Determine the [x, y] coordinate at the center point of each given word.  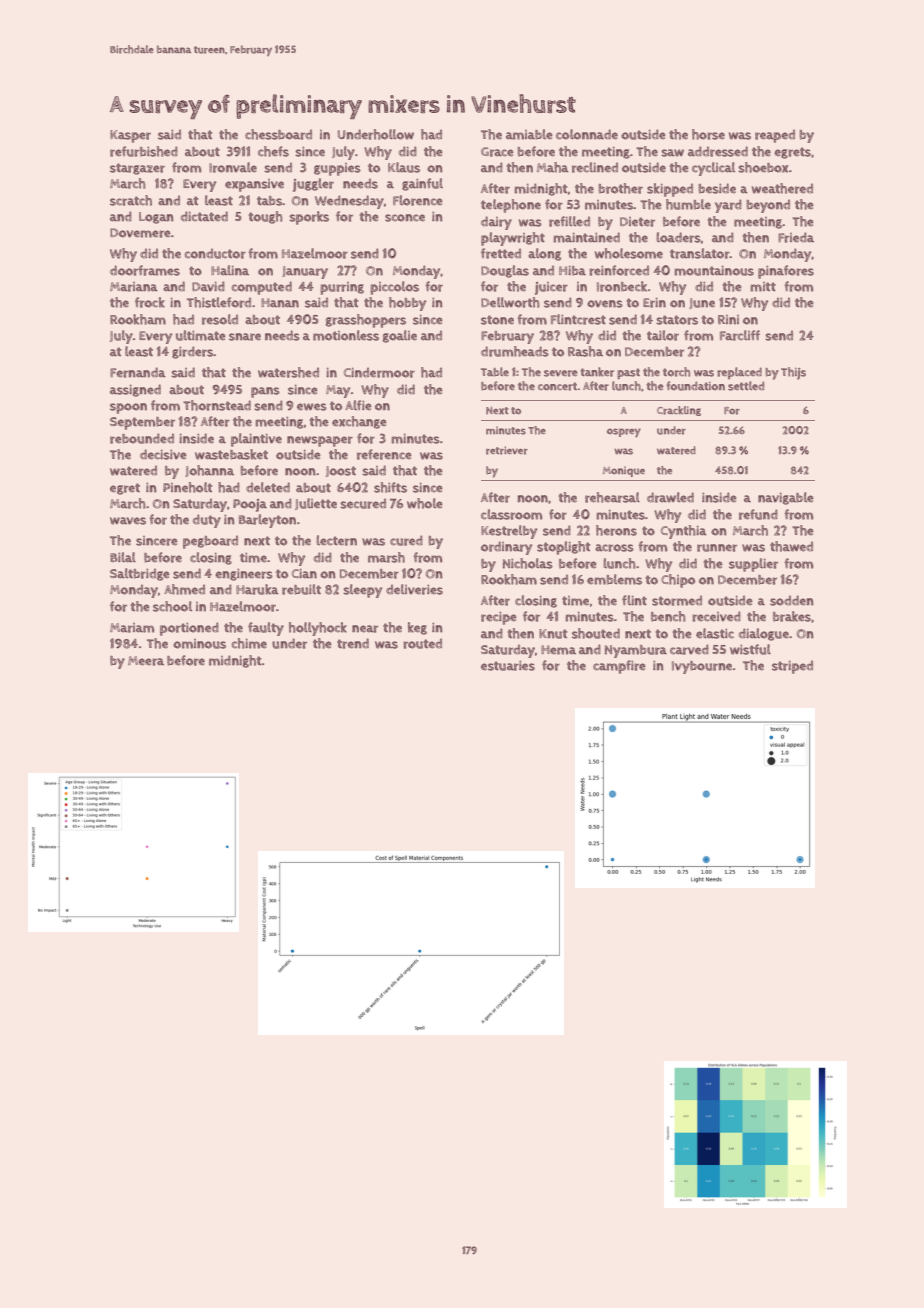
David [208, 286]
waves [128, 521]
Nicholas [528, 563]
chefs [273, 151]
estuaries [508, 666]
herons [616, 530]
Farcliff [740, 335]
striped [792, 667]
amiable [529, 134]
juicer [551, 288]
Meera [146, 661]
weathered [782, 188]
